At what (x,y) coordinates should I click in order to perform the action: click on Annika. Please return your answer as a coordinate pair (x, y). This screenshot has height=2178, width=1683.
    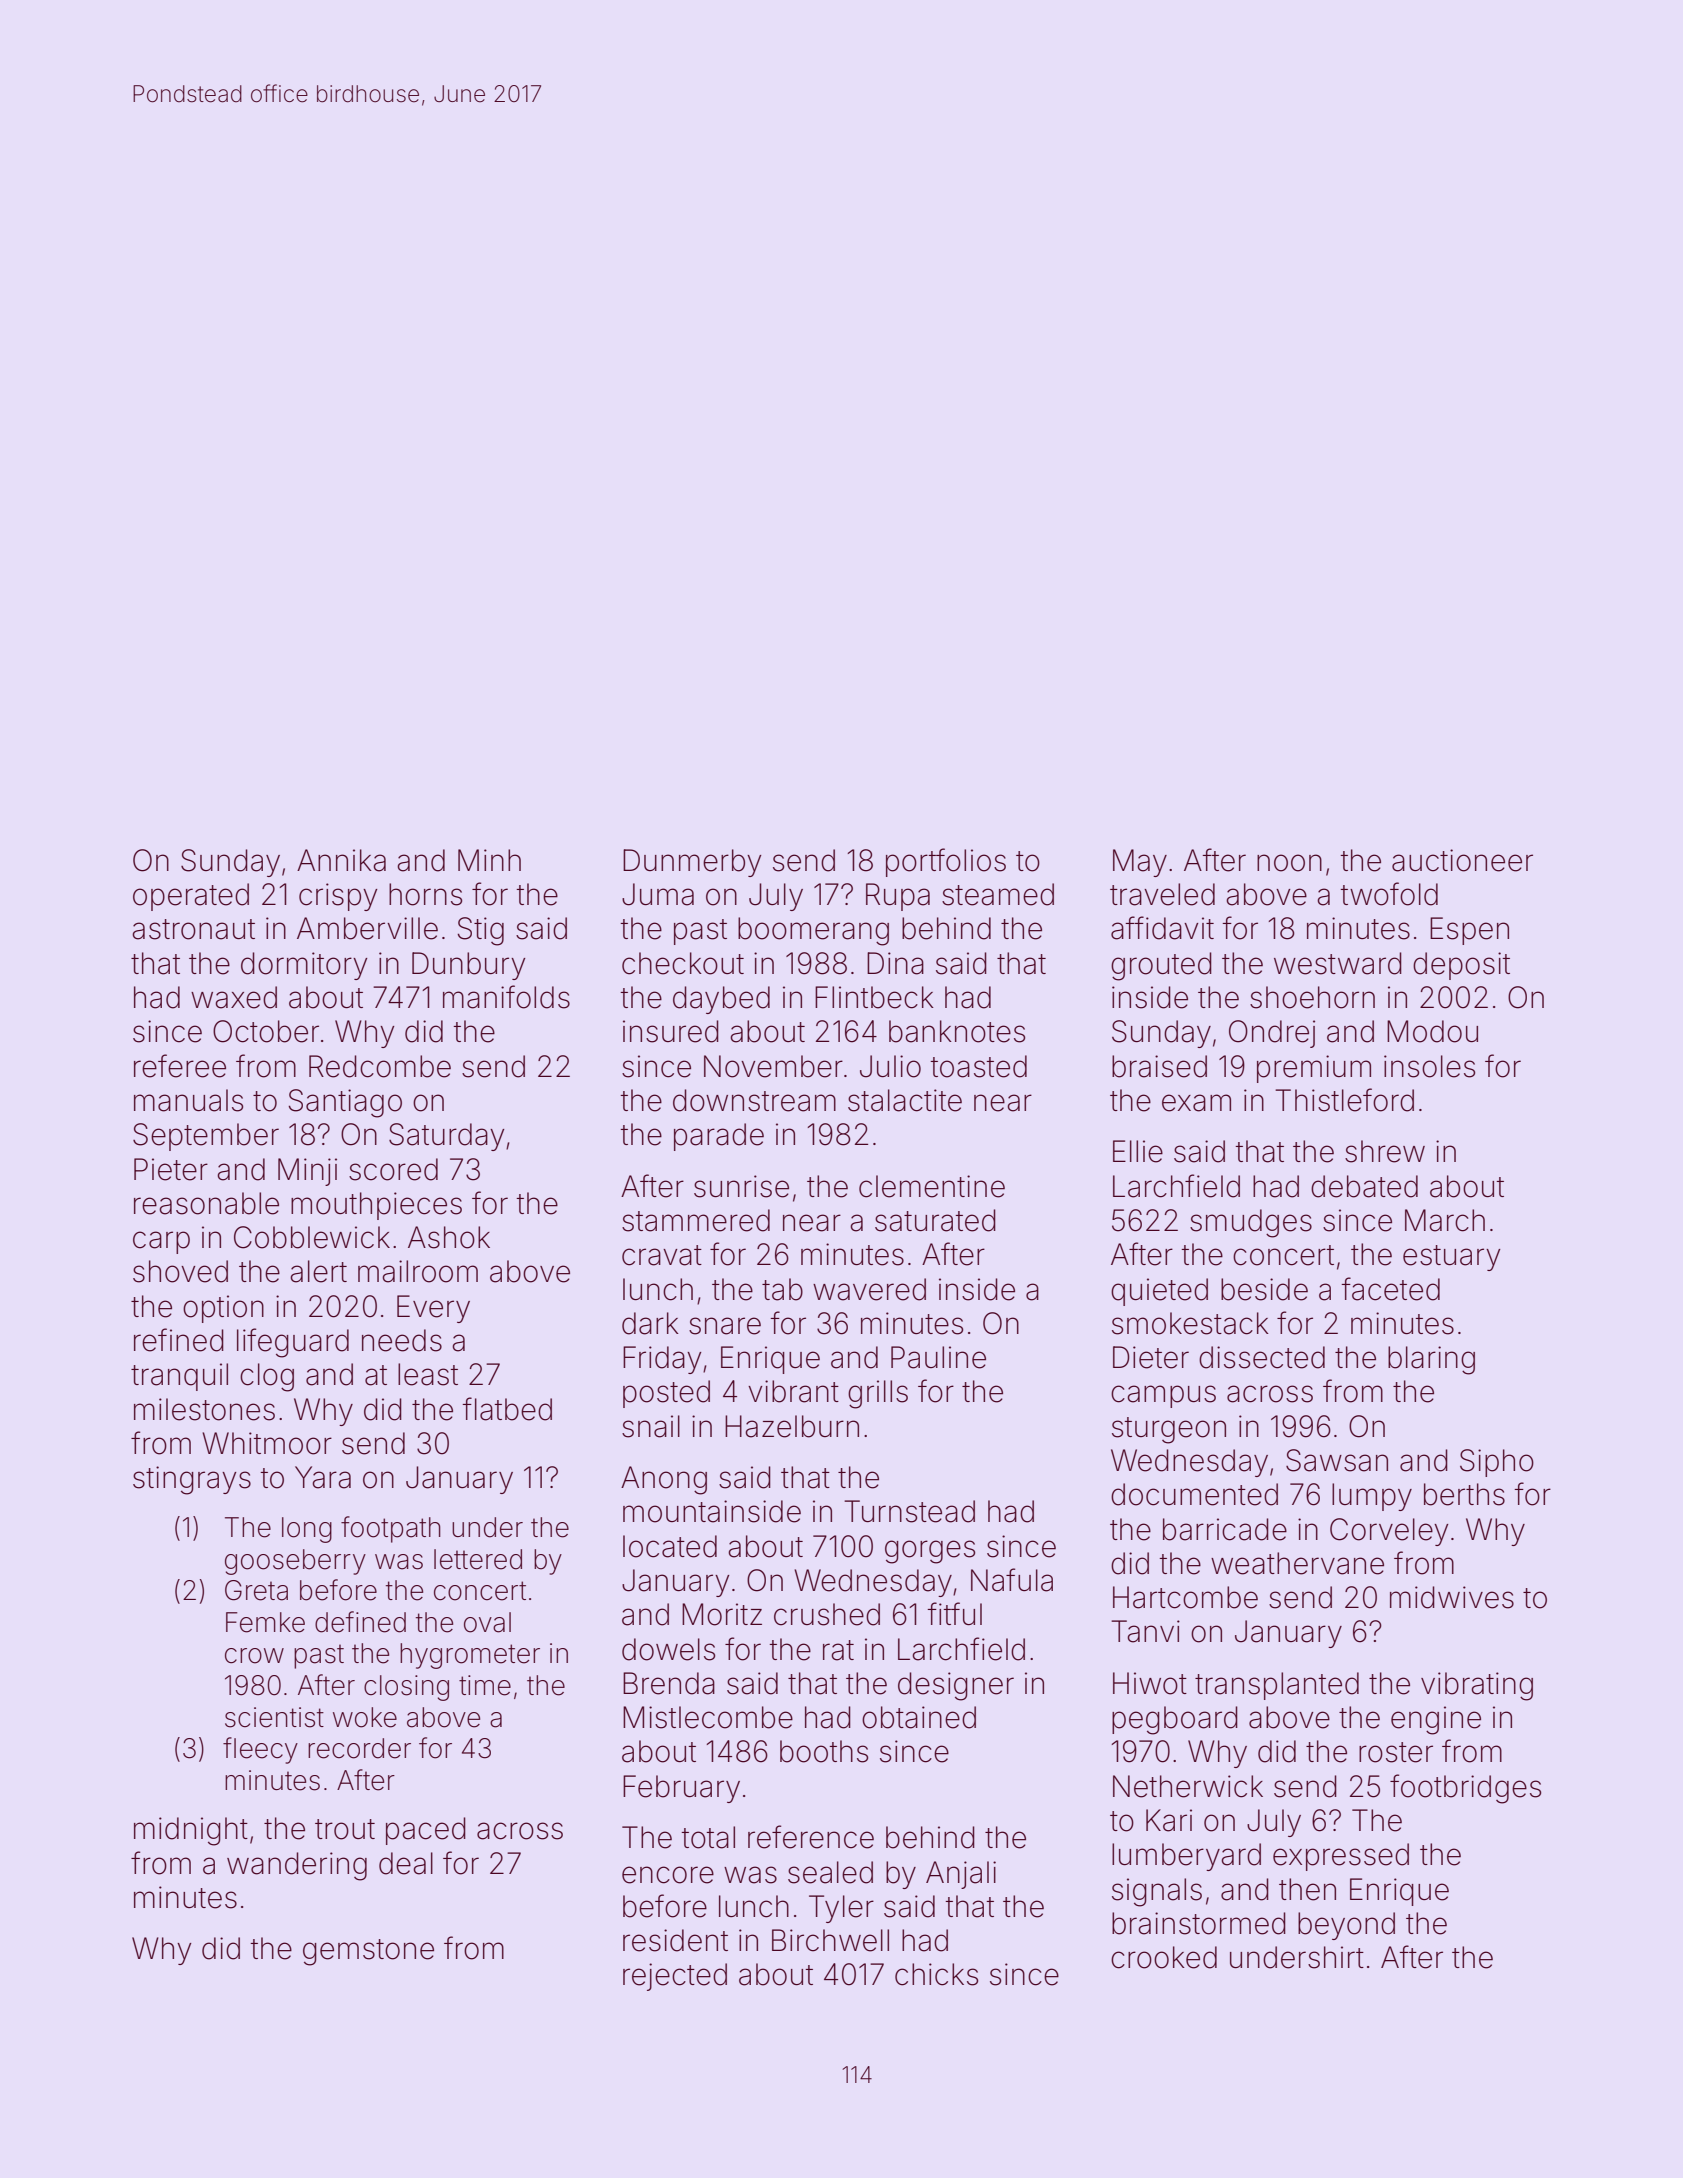
    Looking at the image, I should click on (341, 860).
